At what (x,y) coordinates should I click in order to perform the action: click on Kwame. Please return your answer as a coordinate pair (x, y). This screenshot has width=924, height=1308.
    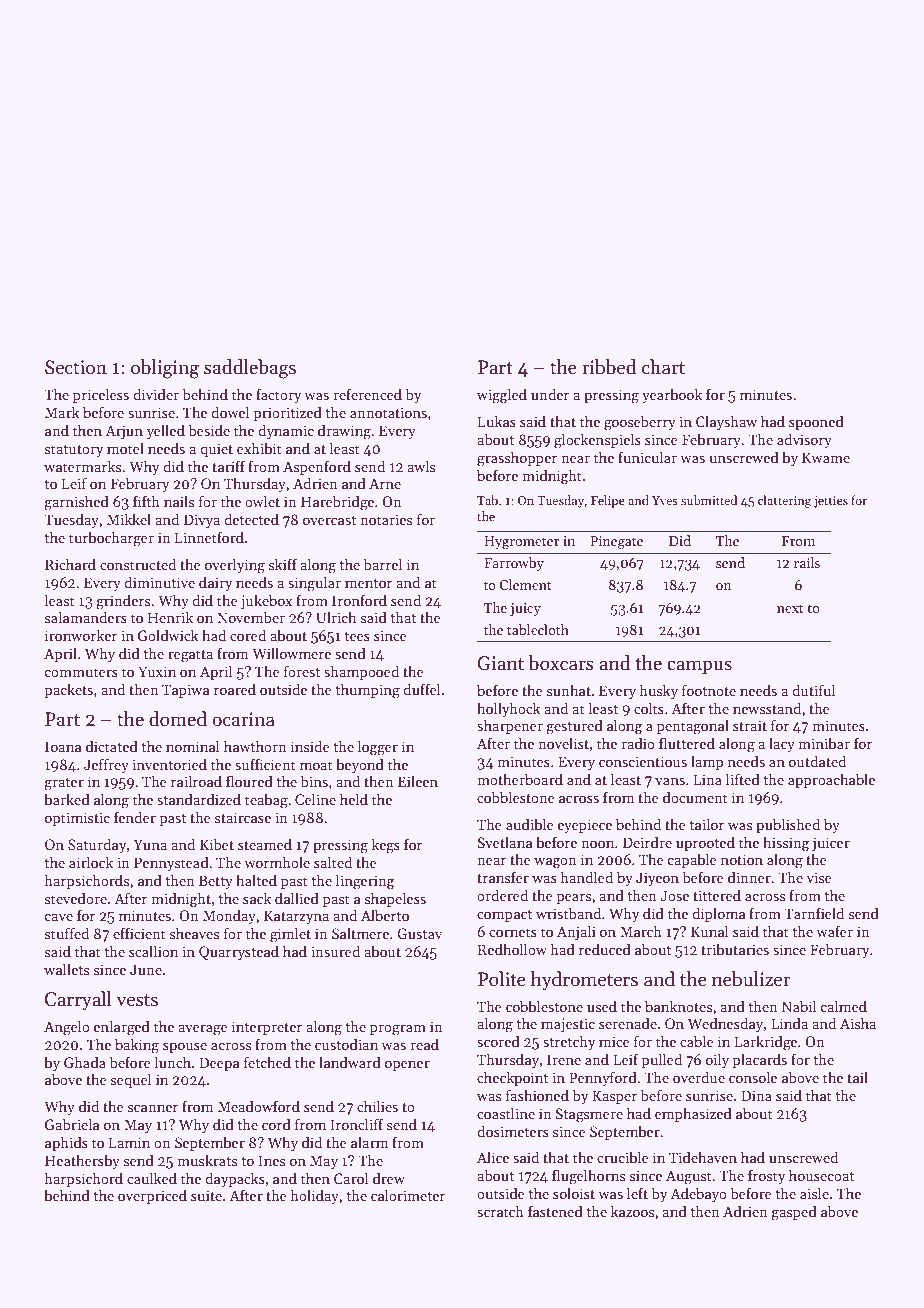
    Looking at the image, I should click on (826, 457).
